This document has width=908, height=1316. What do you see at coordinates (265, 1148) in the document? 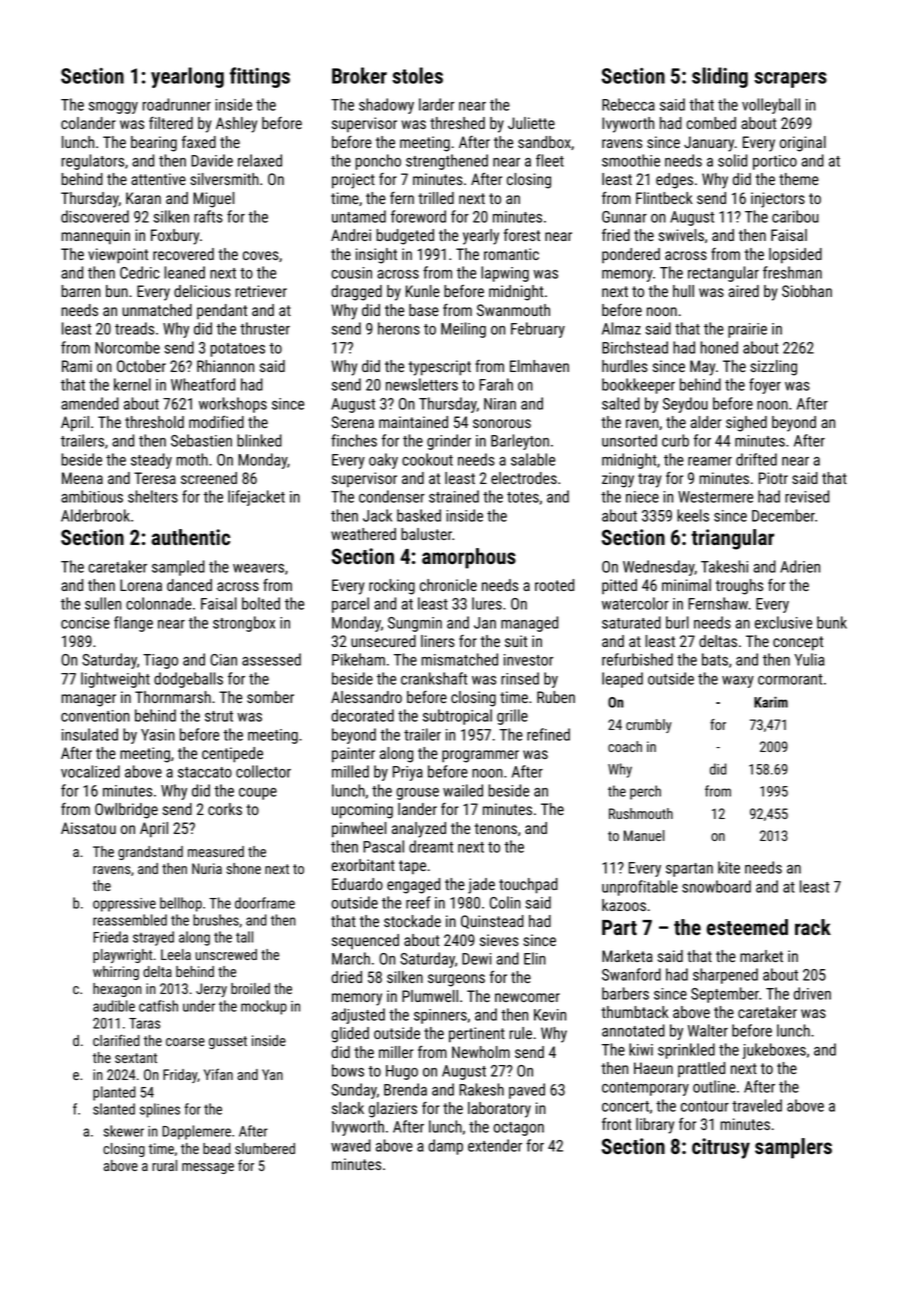
I see `slumbered` at bounding box center [265, 1148].
